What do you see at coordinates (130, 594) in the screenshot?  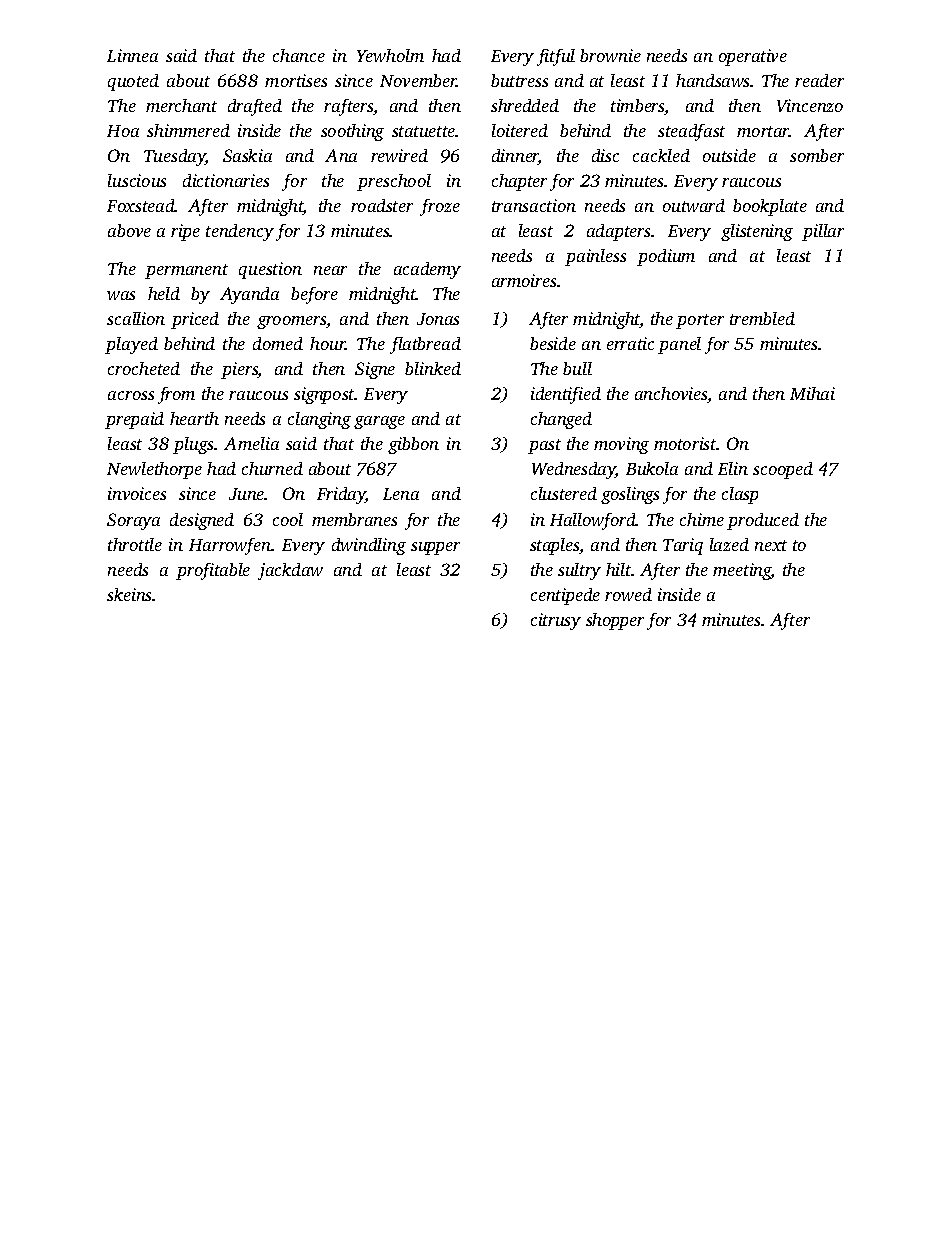 I see `skeins` at bounding box center [130, 594].
